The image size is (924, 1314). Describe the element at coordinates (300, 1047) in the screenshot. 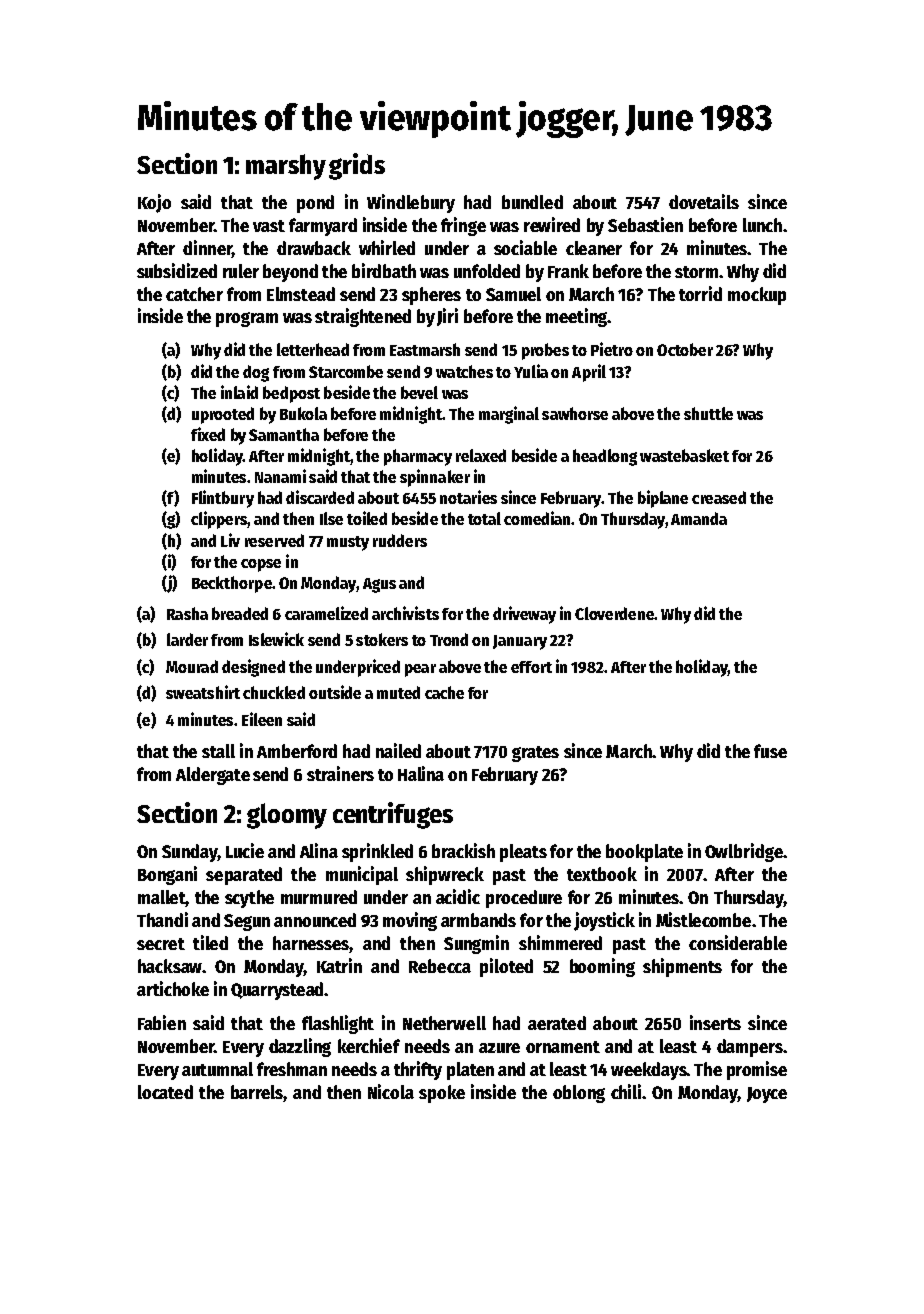

I see `dazzling` at that location.
